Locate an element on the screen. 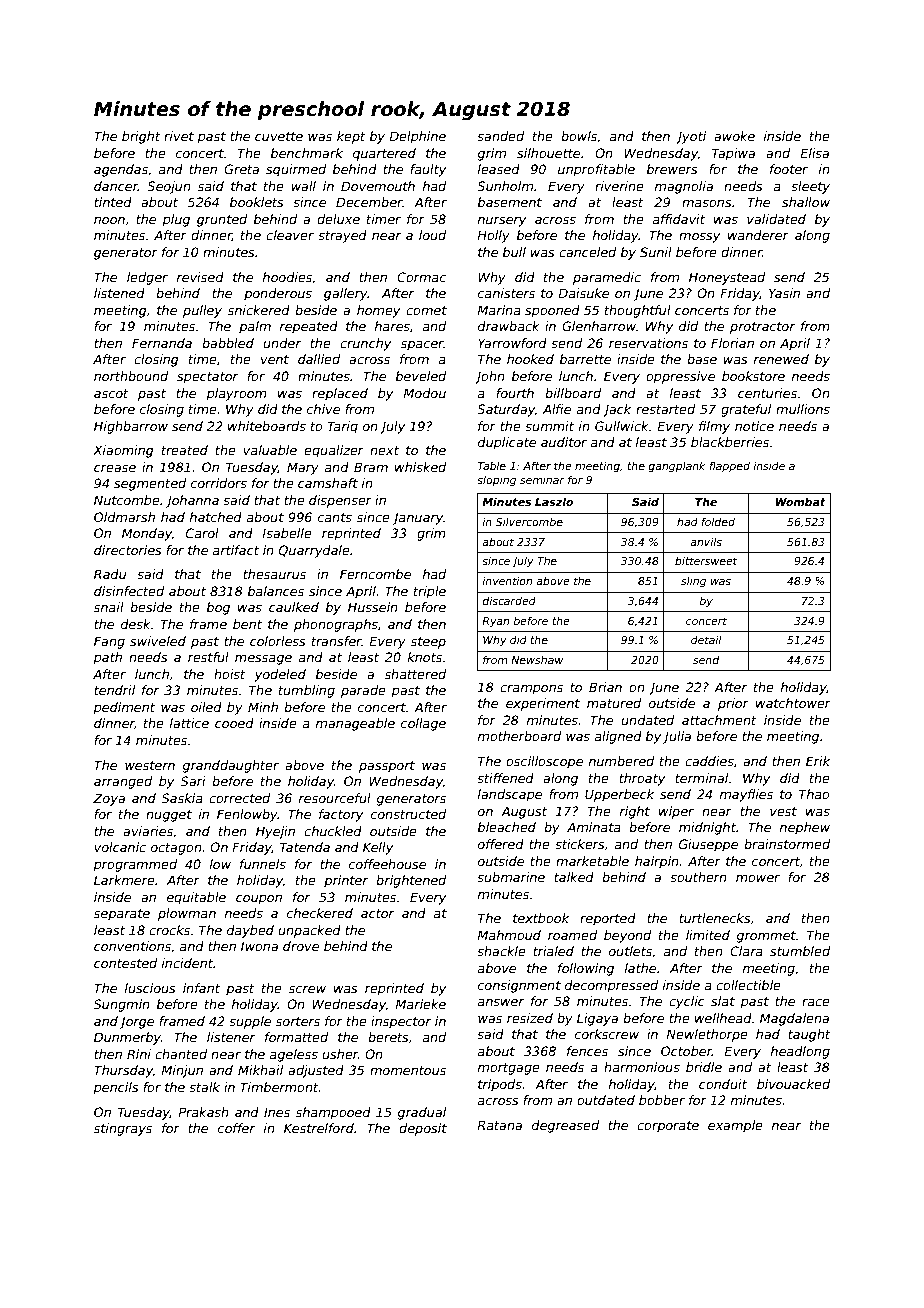 Image resolution: width=924 pixels, height=1308 pixels. bleached is located at coordinates (507, 827).
